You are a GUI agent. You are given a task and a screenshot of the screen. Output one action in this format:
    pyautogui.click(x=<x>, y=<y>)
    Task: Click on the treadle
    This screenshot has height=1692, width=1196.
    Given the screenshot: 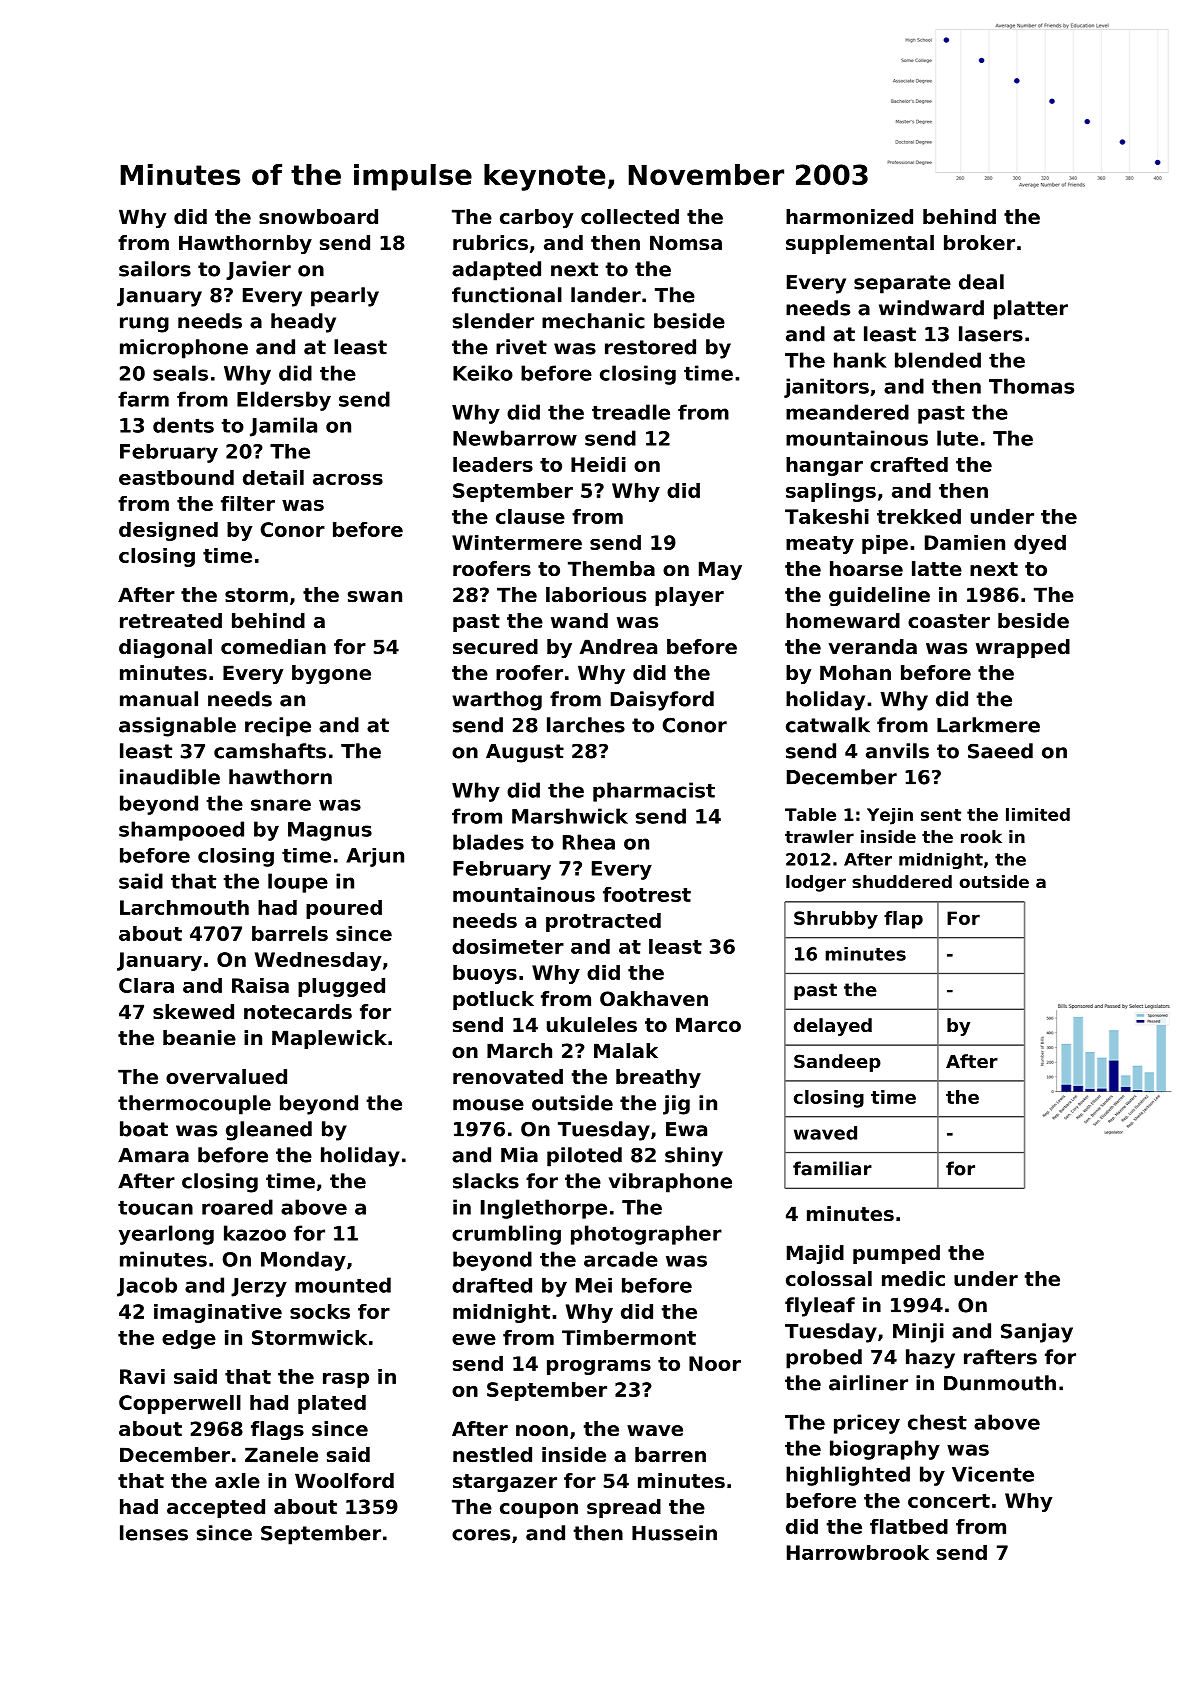 What is the action you would take?
    pyautogui.click(x=631, y=412)
